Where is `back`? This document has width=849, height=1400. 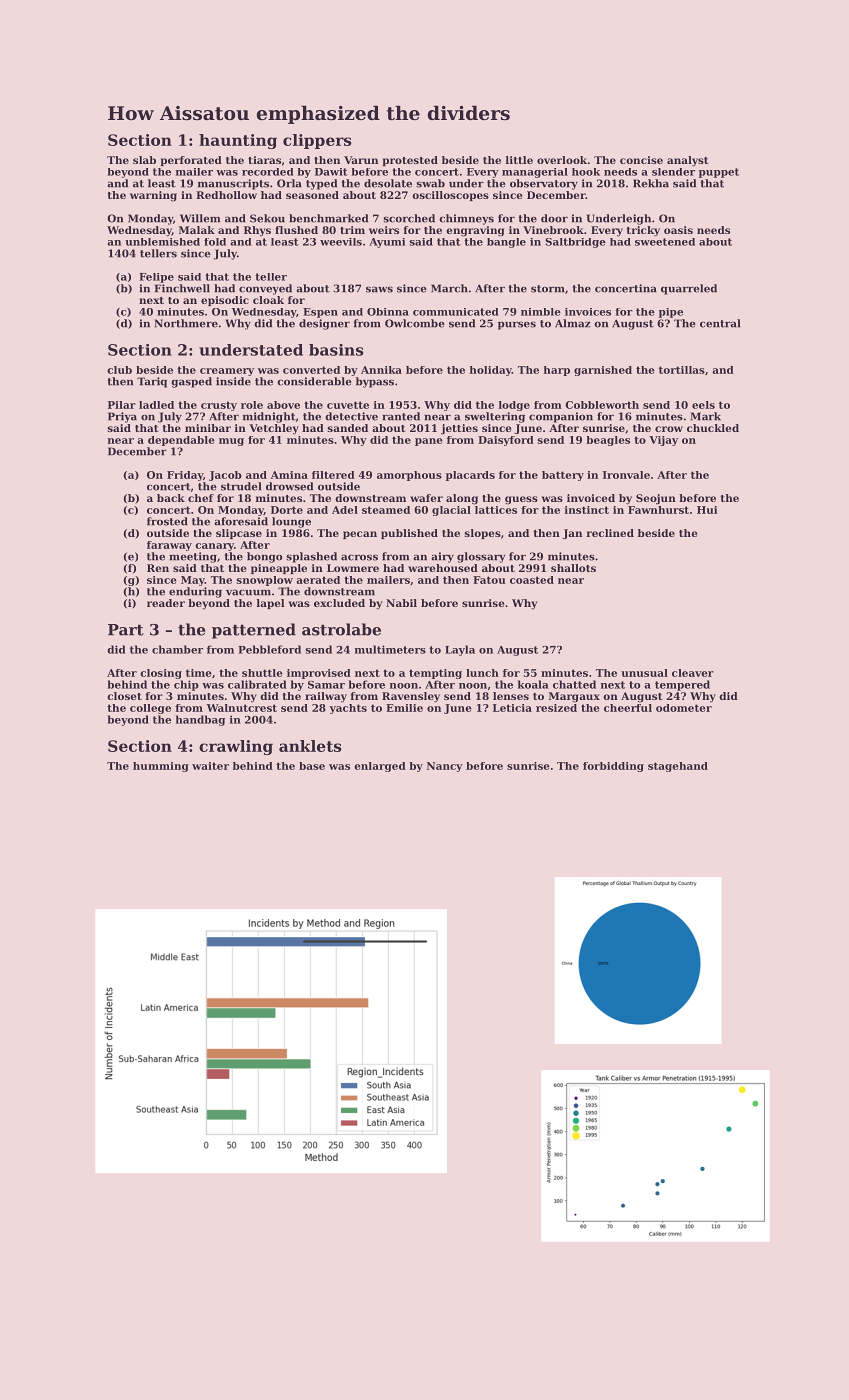
back is located at coordinates (171, 498).
